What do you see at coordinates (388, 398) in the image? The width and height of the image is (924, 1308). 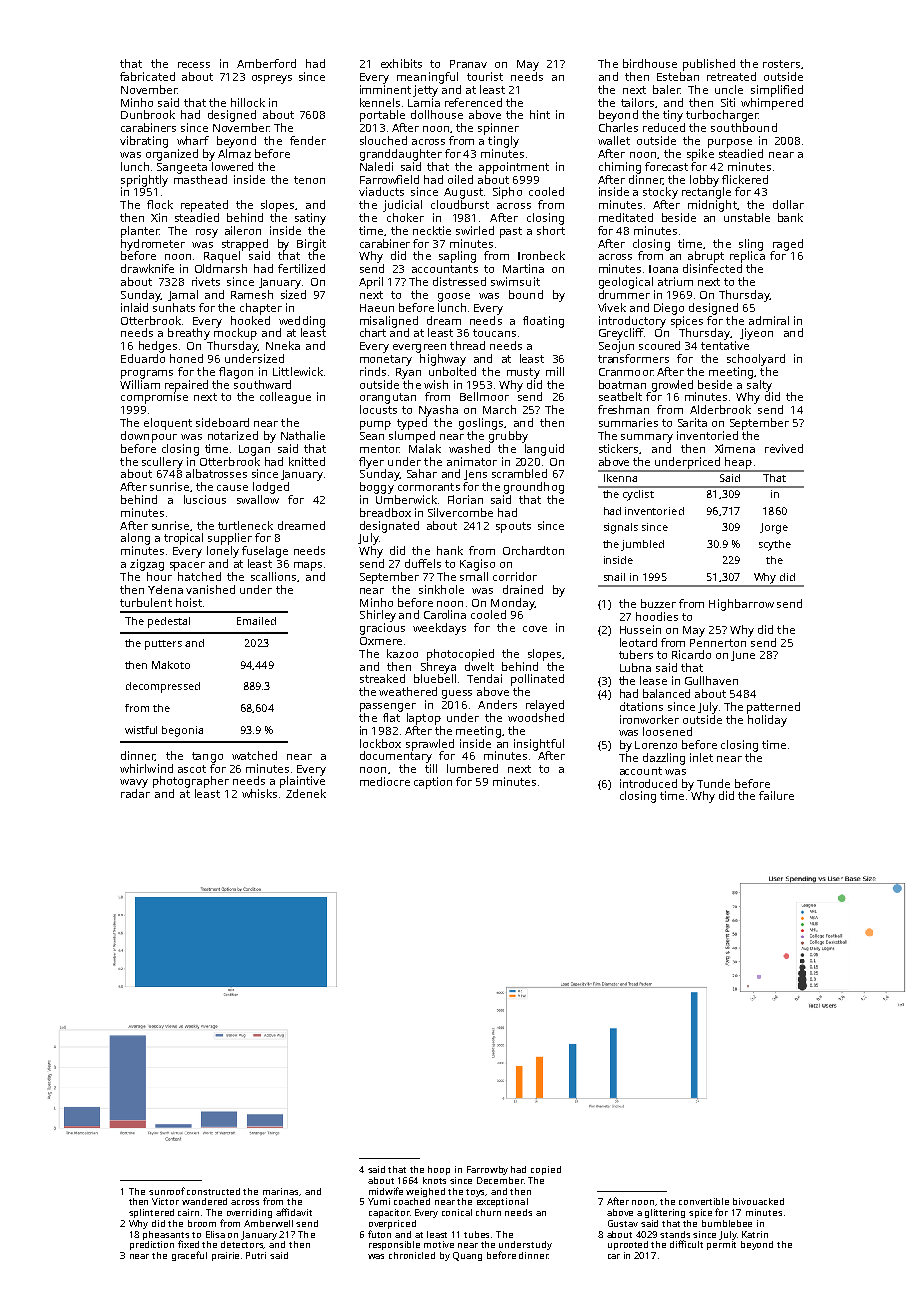 I see `orangutan` at bounding box center [388, 398].
